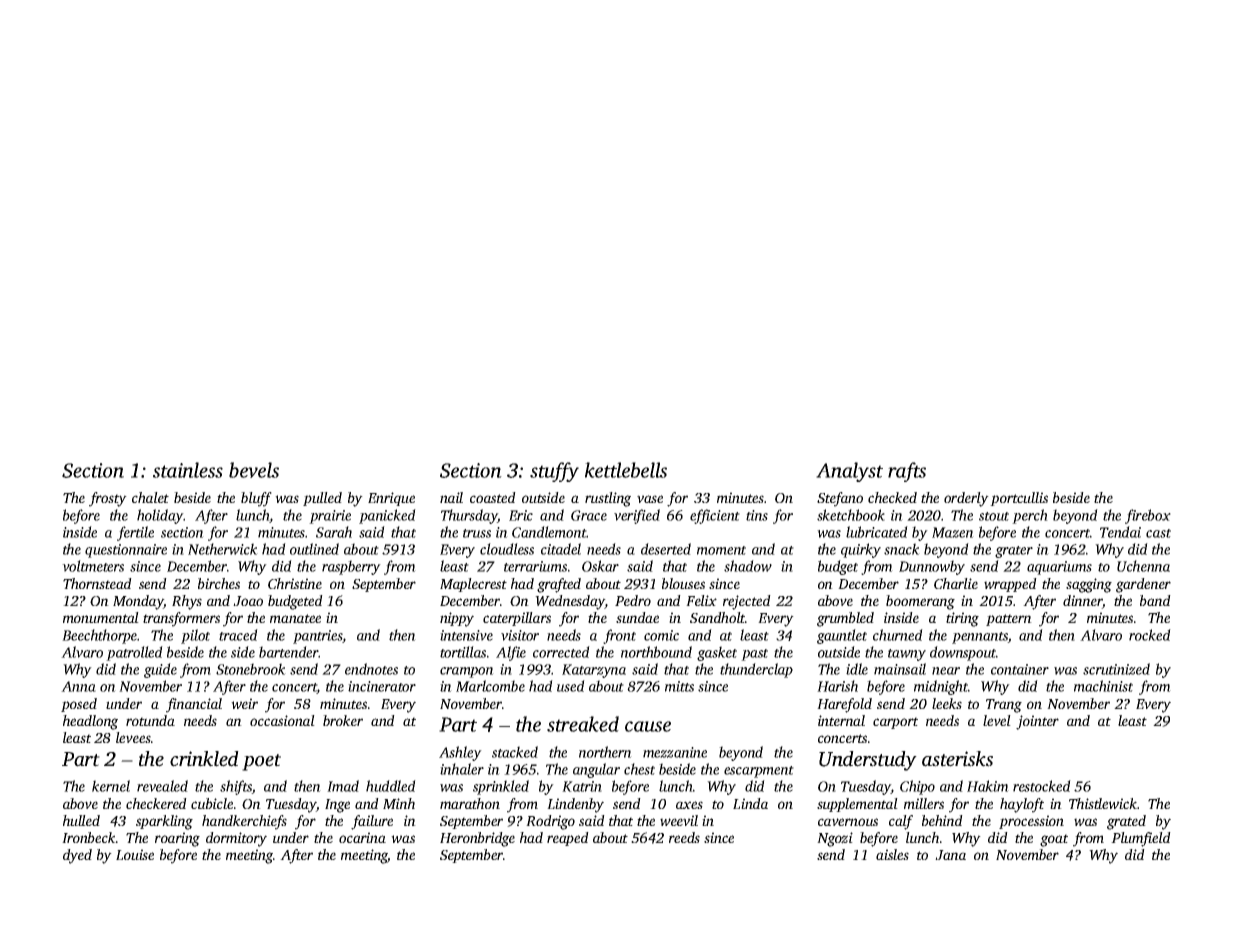  I want to click on rafts, so click(907, 472).
